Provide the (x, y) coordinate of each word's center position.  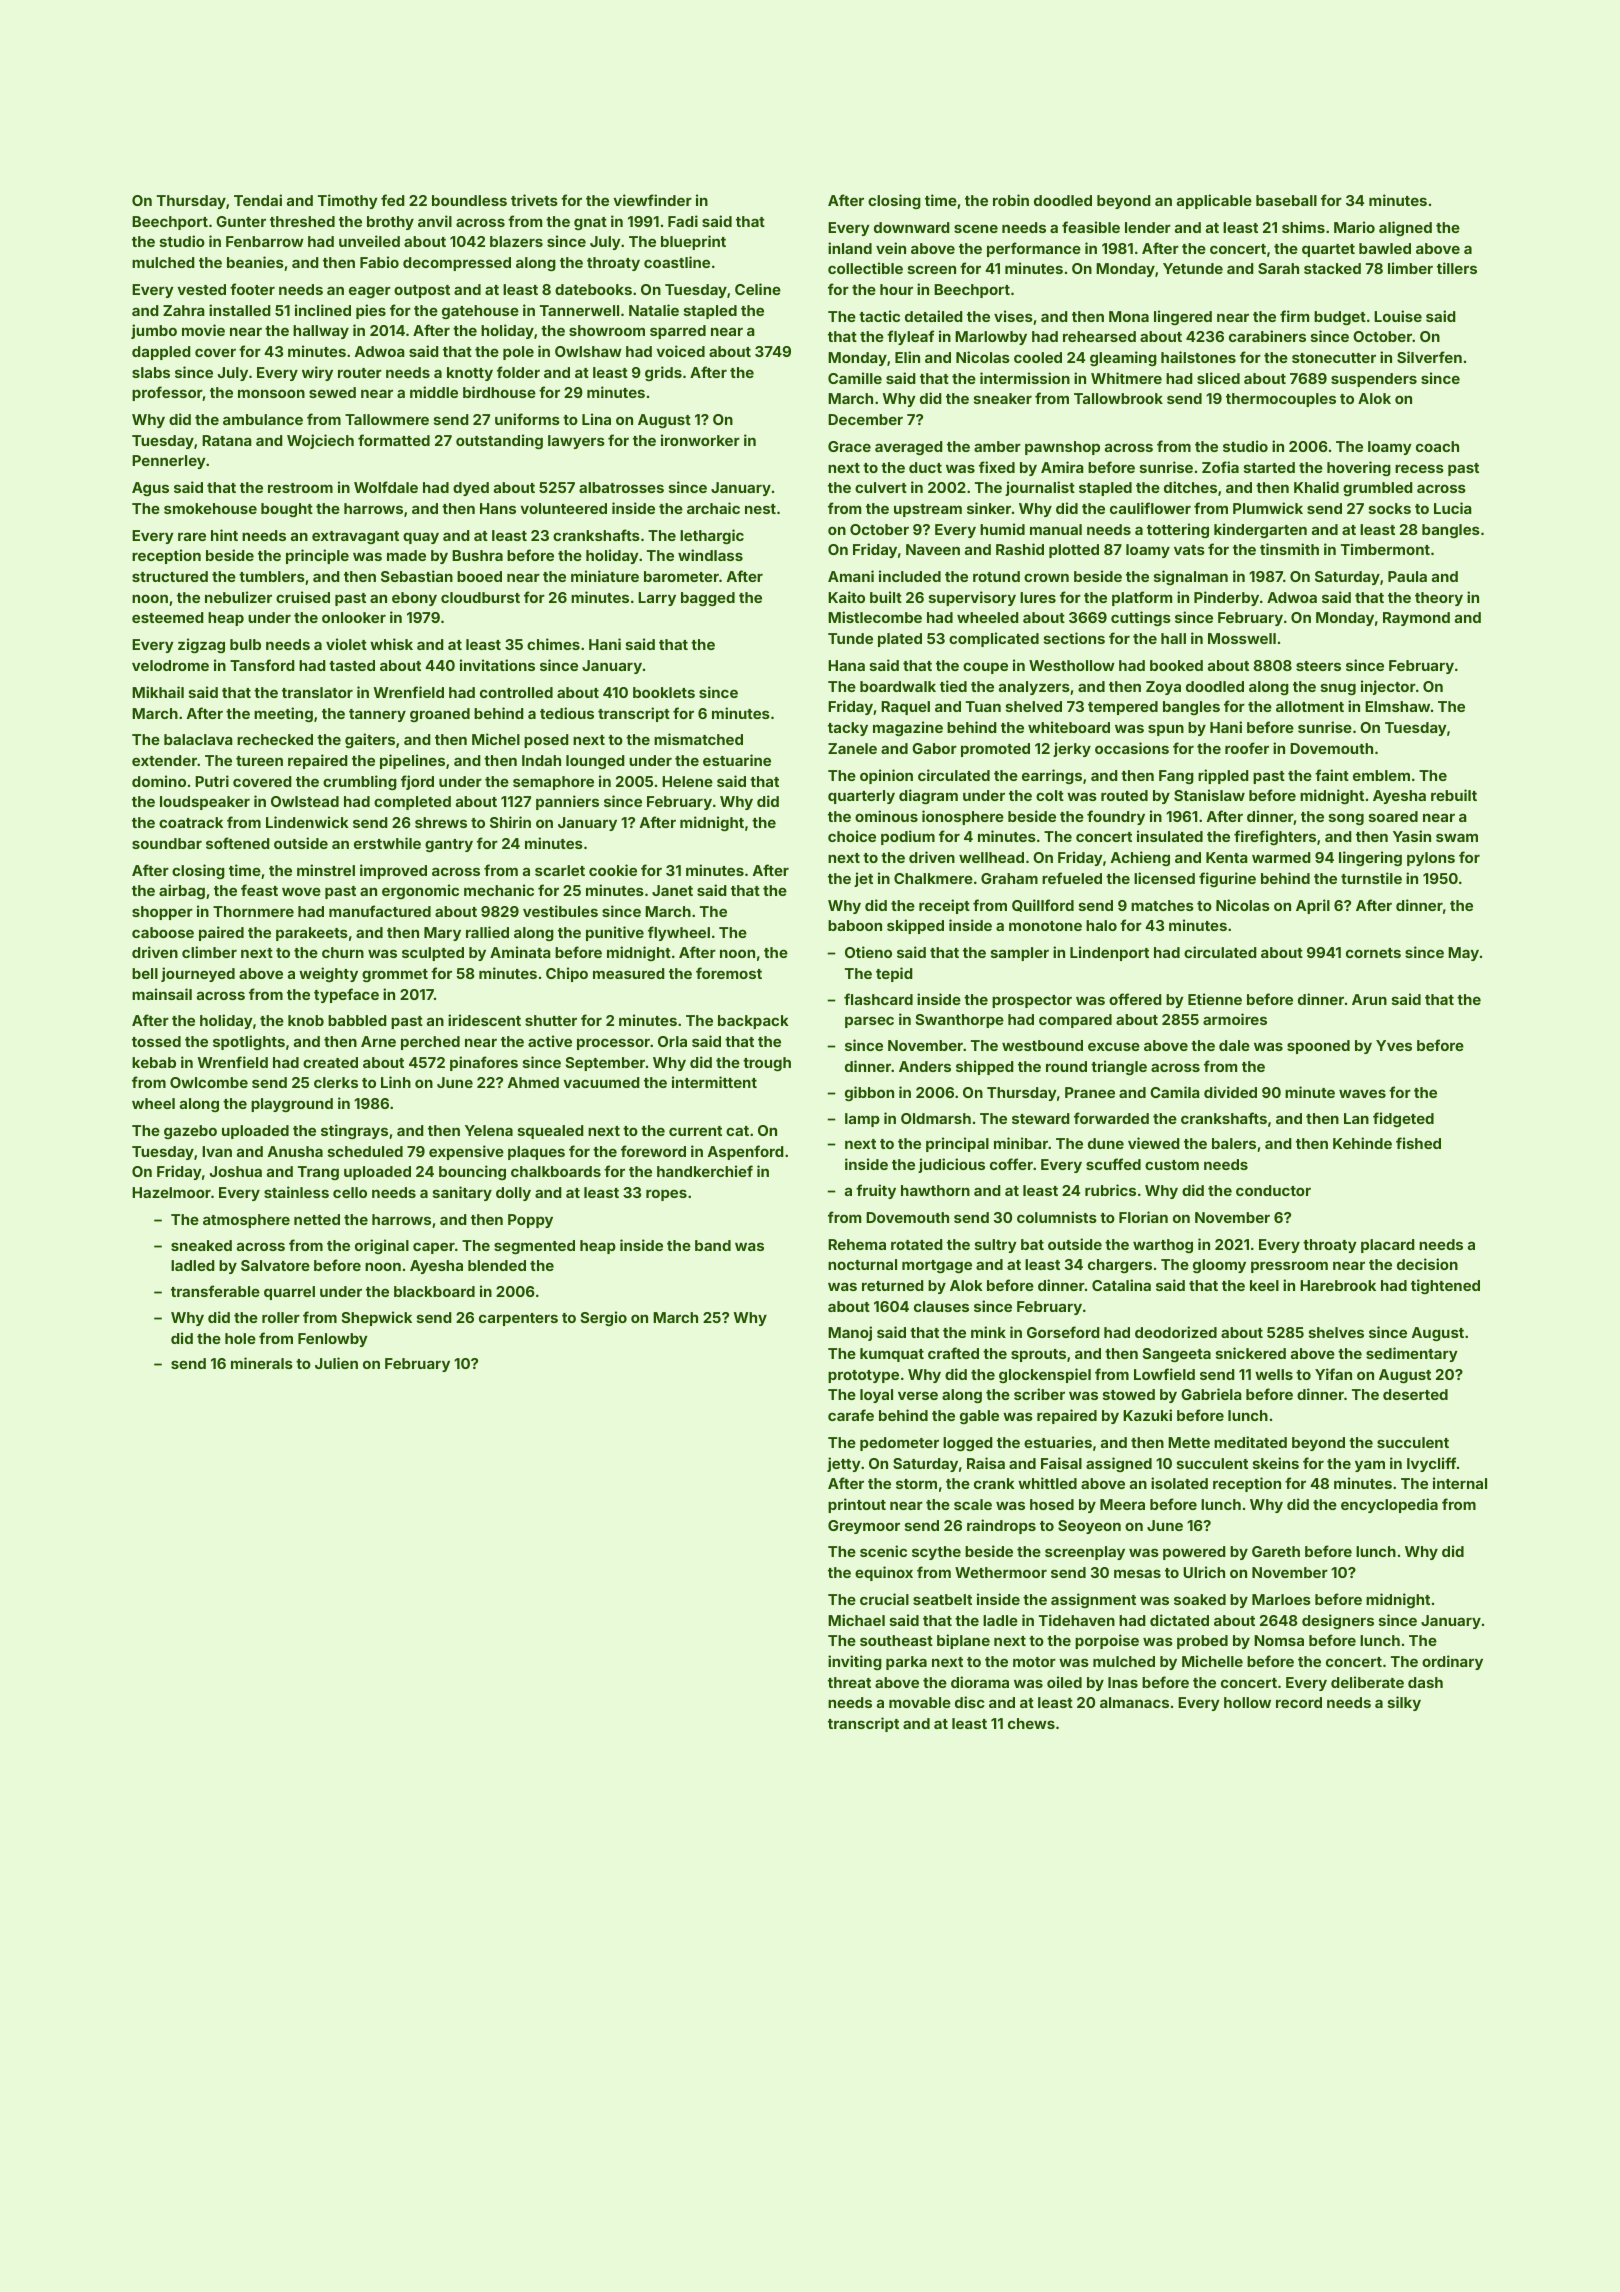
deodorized (1176, 1332)
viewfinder (652, 200)
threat (849, 1682)
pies (371, 311)
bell (145, 973)
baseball (1286, 200)
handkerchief (705, 1171)
